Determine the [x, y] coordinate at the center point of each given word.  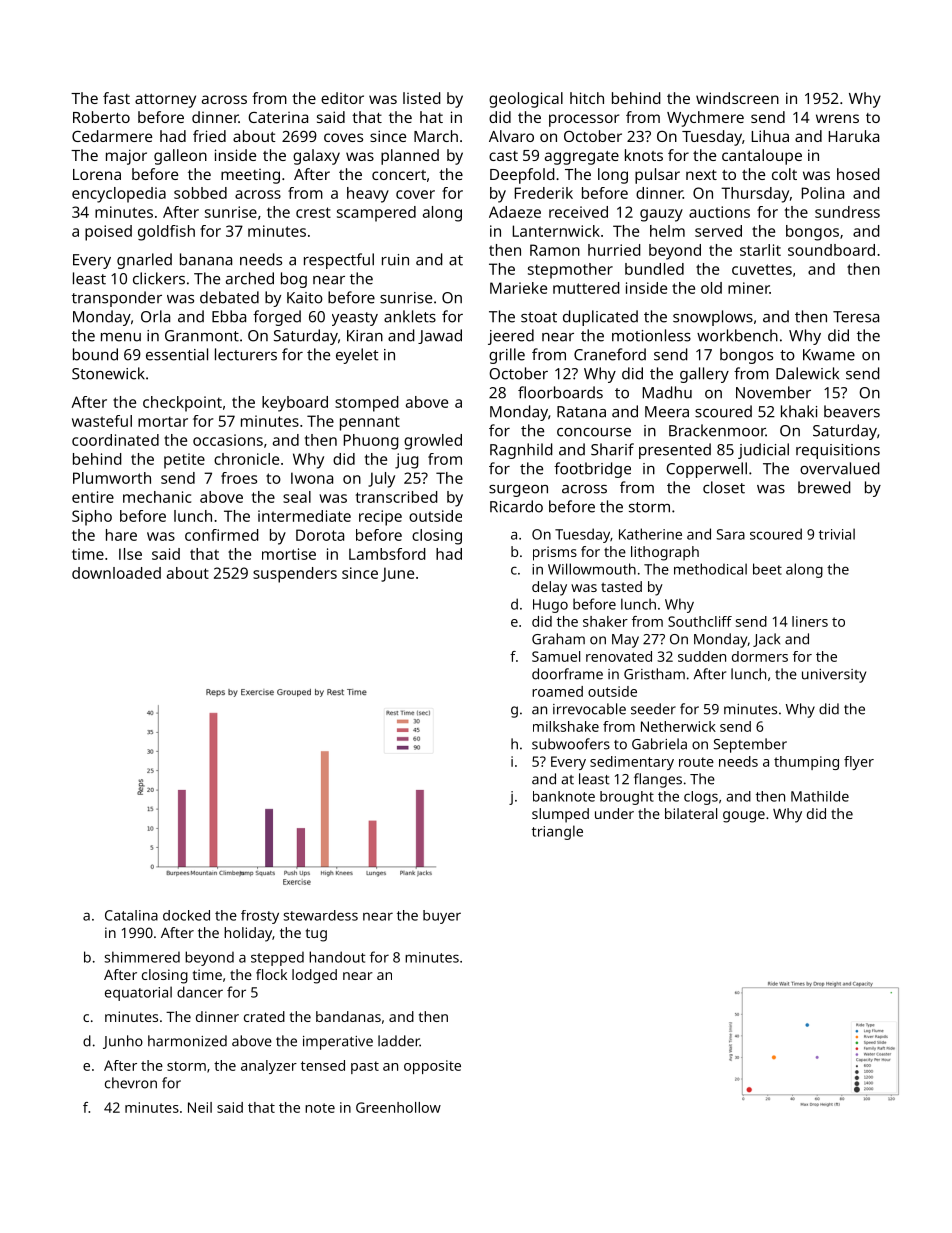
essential [177, 354]
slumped [560, 815]
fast [116, 98]
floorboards [560, 392]
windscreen [737, 98]
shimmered [142, 957]
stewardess [321, 915]
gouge [744, 817]
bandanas [348, 1016]
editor [342, 98]
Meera [667, 412]
